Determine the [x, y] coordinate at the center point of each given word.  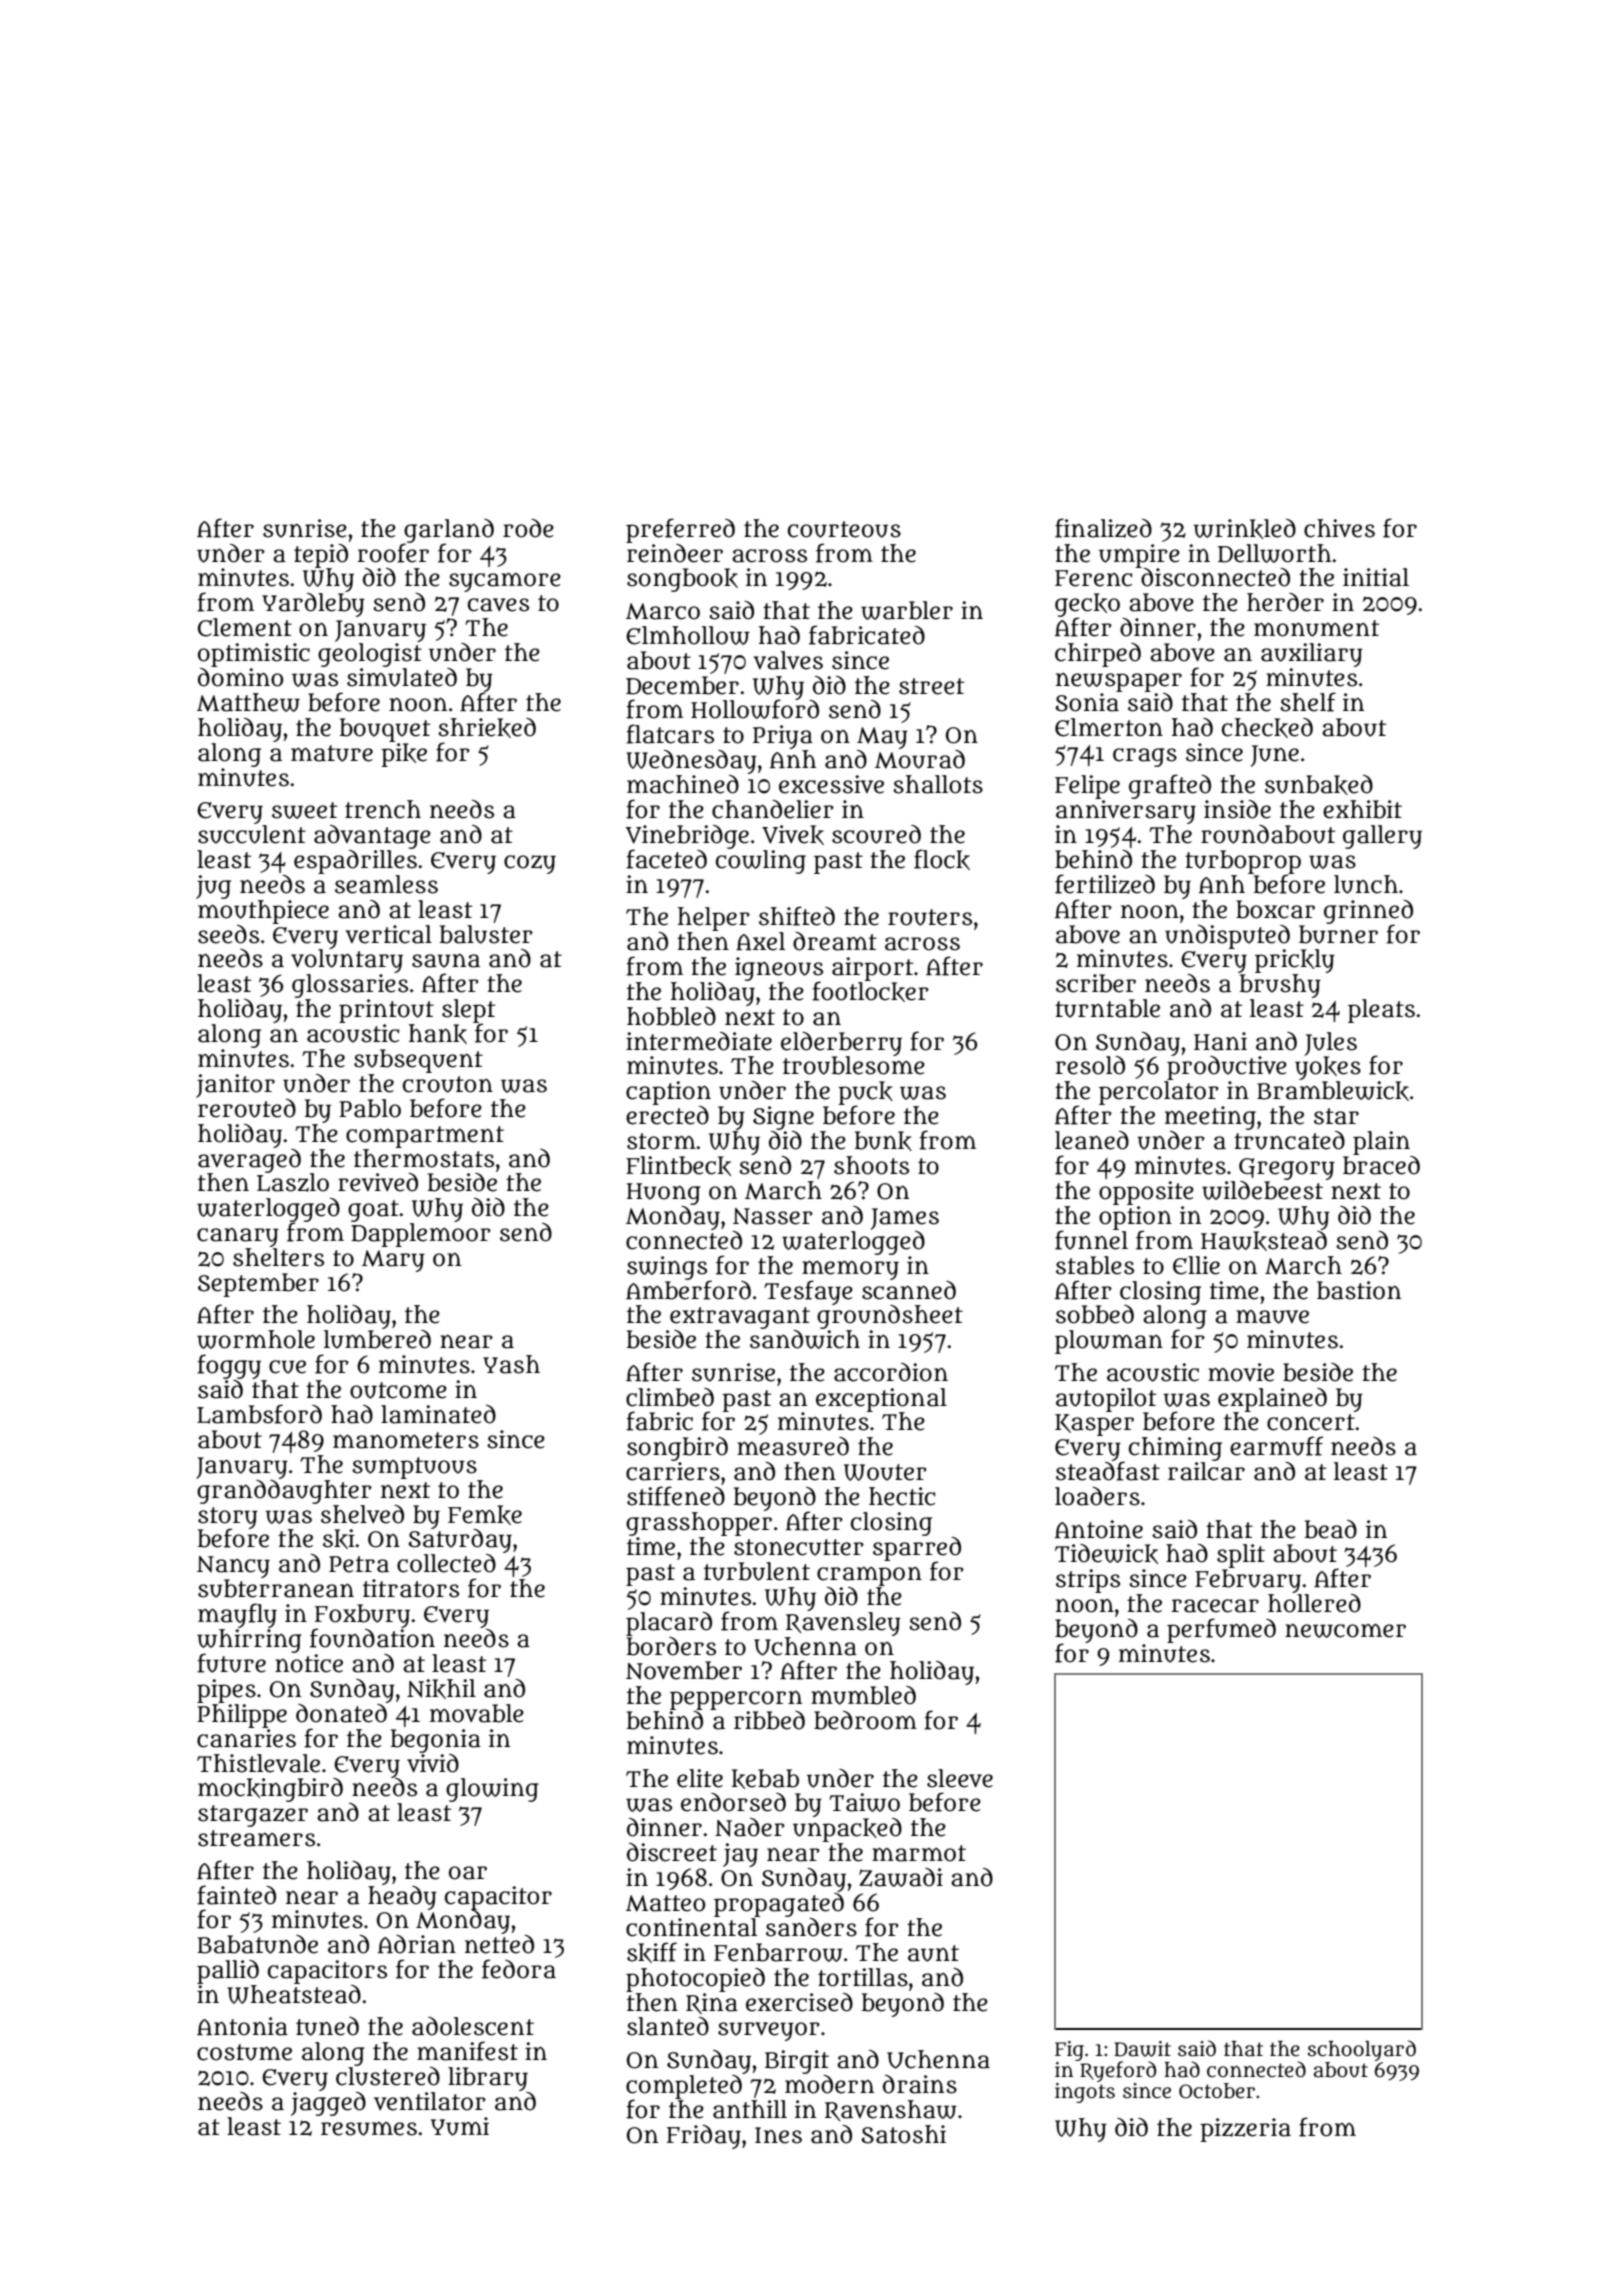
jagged [328, 2104]
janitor [235, 1086]
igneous [779, 969]
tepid [321, 556]
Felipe [1087, 787]
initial [1376, 577]
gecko [1087, 605]
